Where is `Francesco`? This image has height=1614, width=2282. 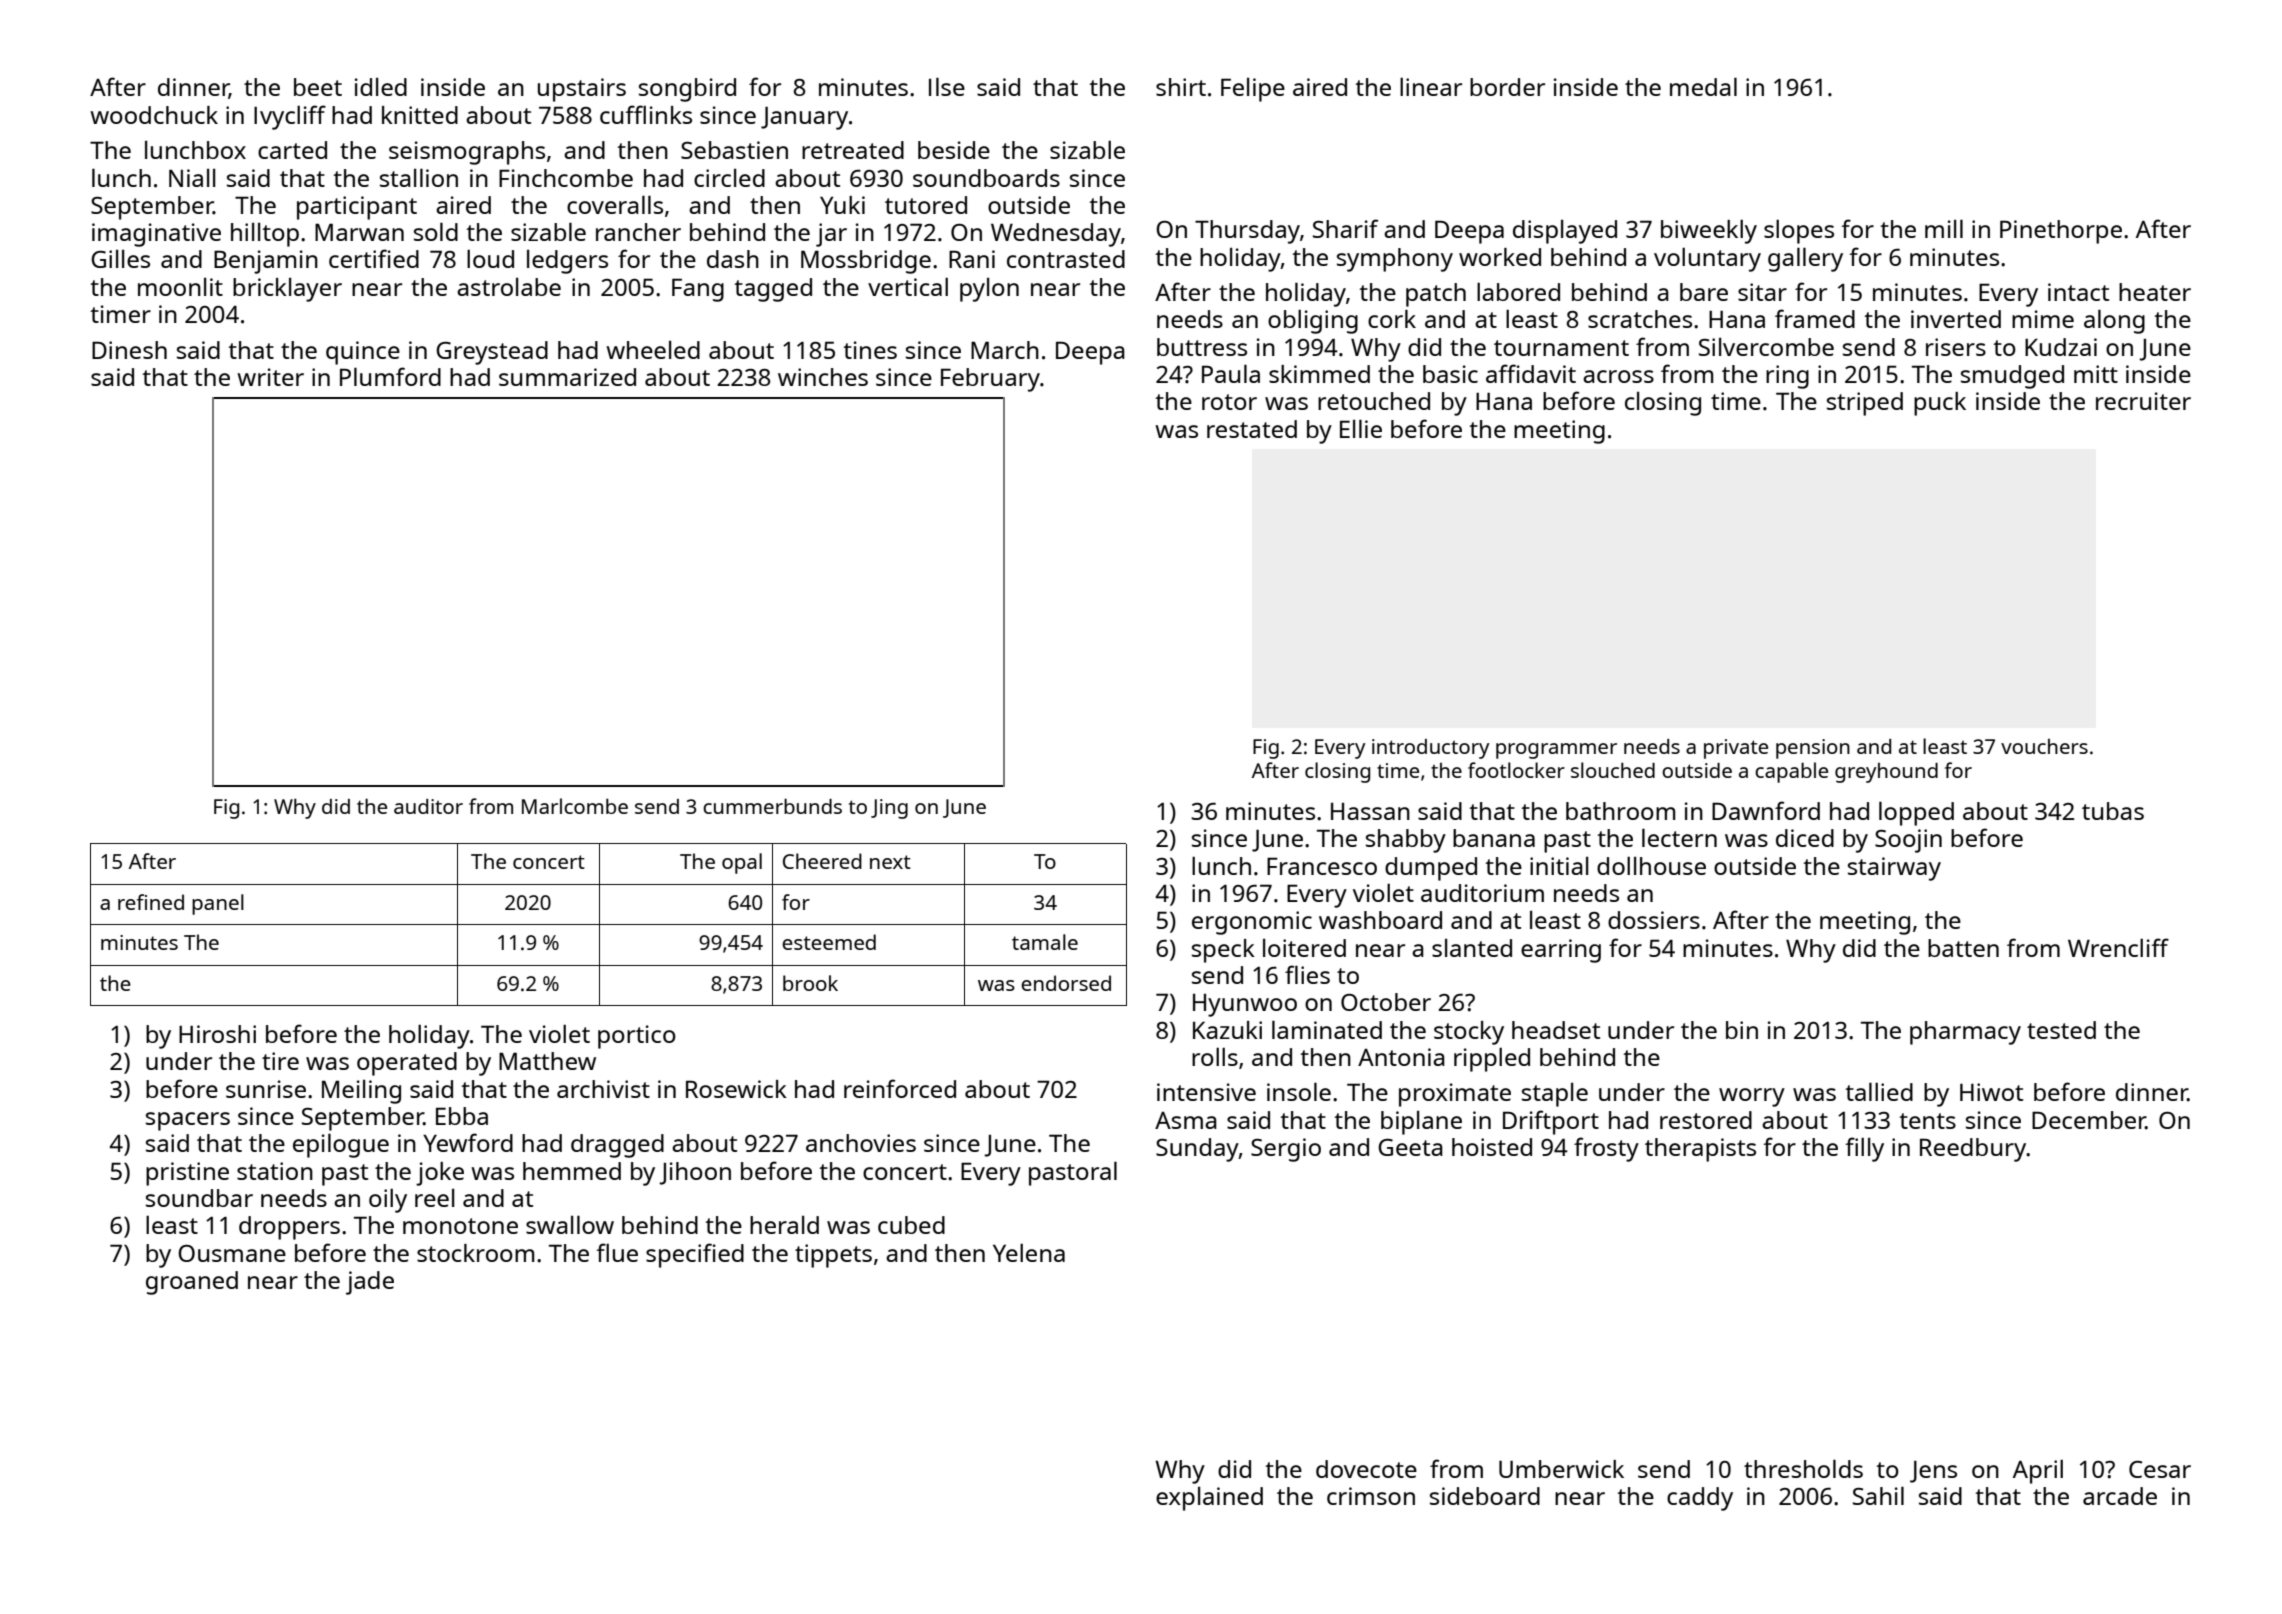 Francesco is located at coordinates (1322, 866).
